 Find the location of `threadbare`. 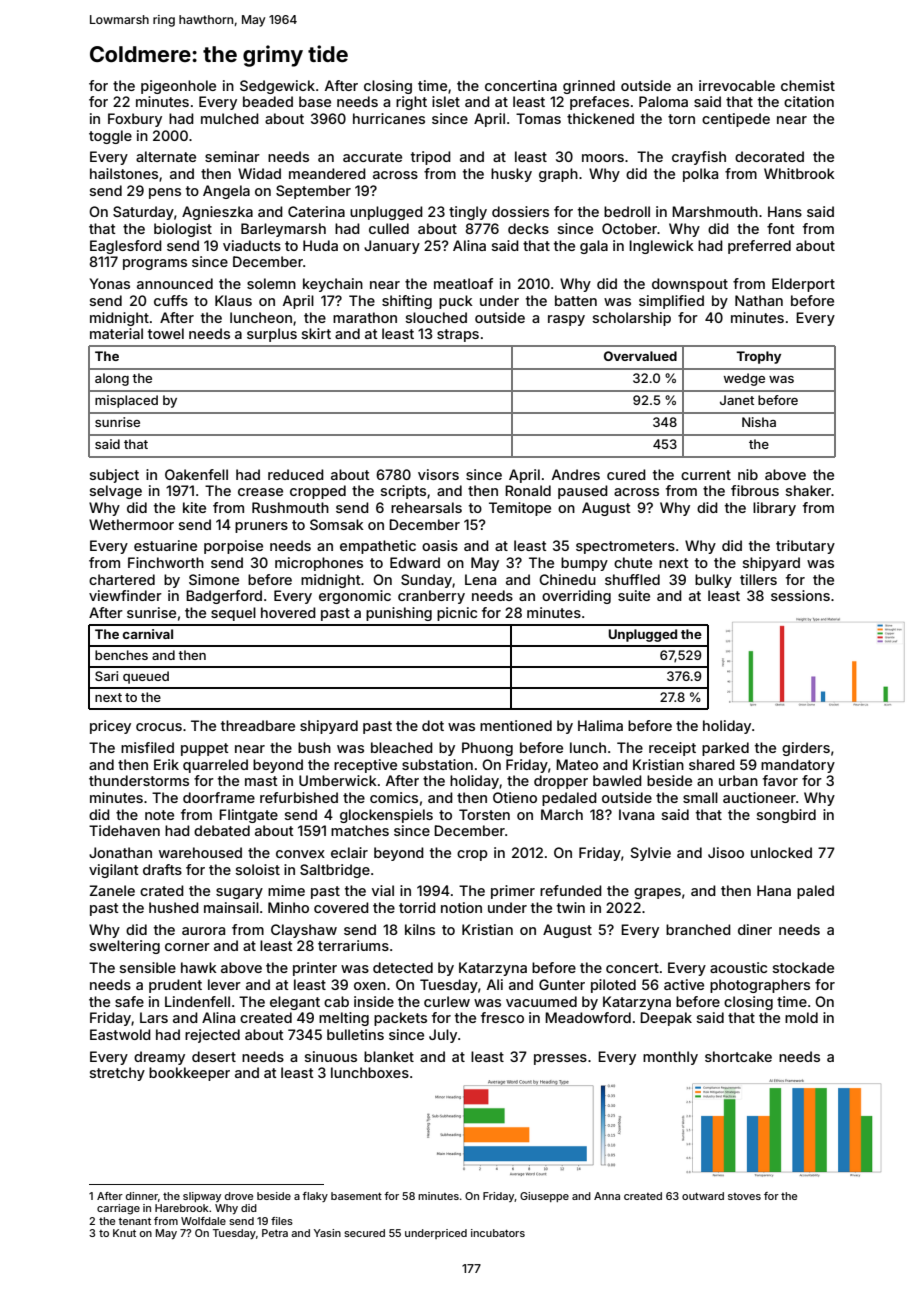

threadbare is located at coordinates (258, 725).
